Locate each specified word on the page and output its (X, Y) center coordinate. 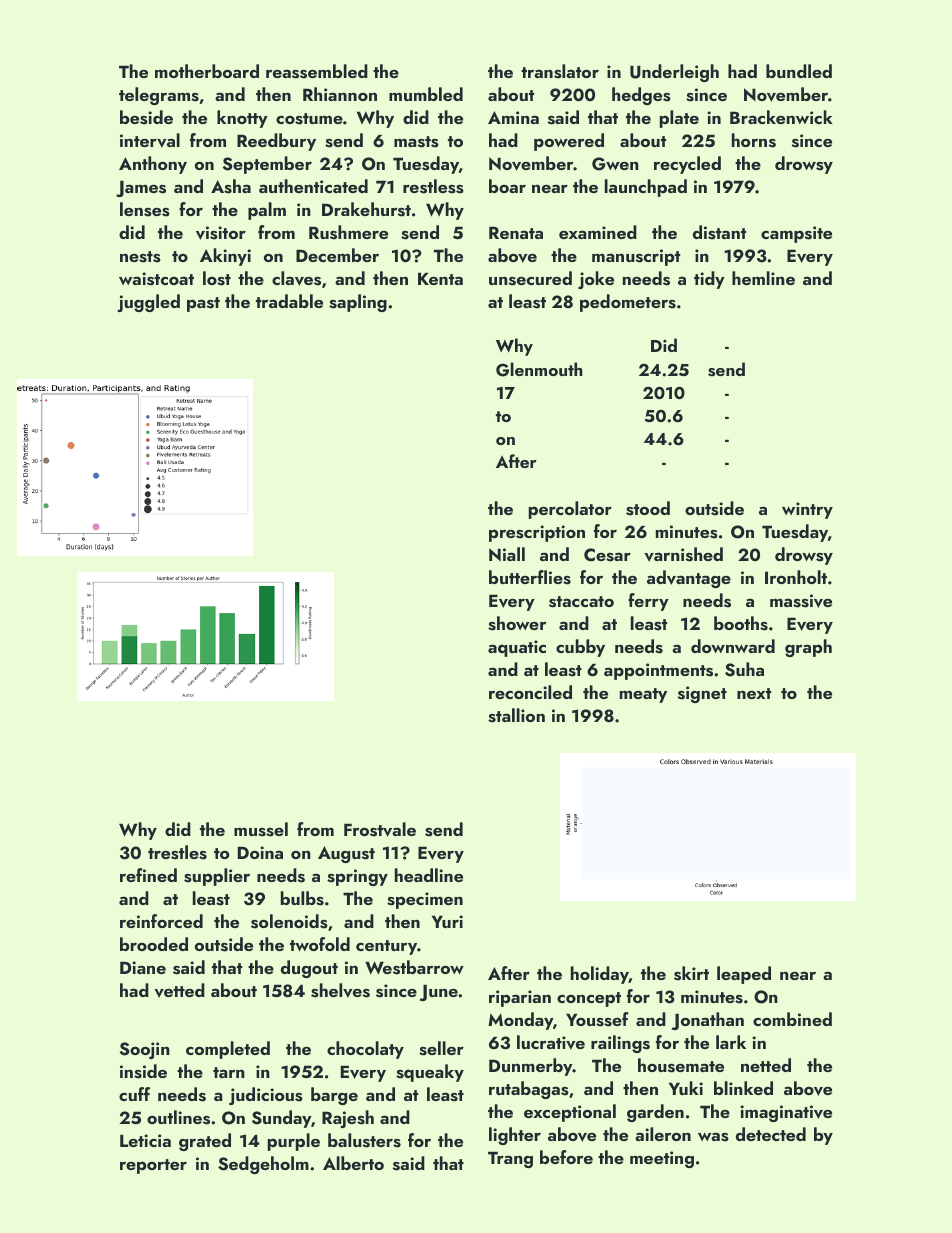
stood (648, 508)
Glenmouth (539, 369)
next (754, 693)
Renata (516, 232)
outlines (178, 1117)
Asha (231, 186)
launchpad (646, 188)
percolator (570, 510)
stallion (516, 715)
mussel (261, 829)
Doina (260, 852)
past (203, 304)
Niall (507, 554)
